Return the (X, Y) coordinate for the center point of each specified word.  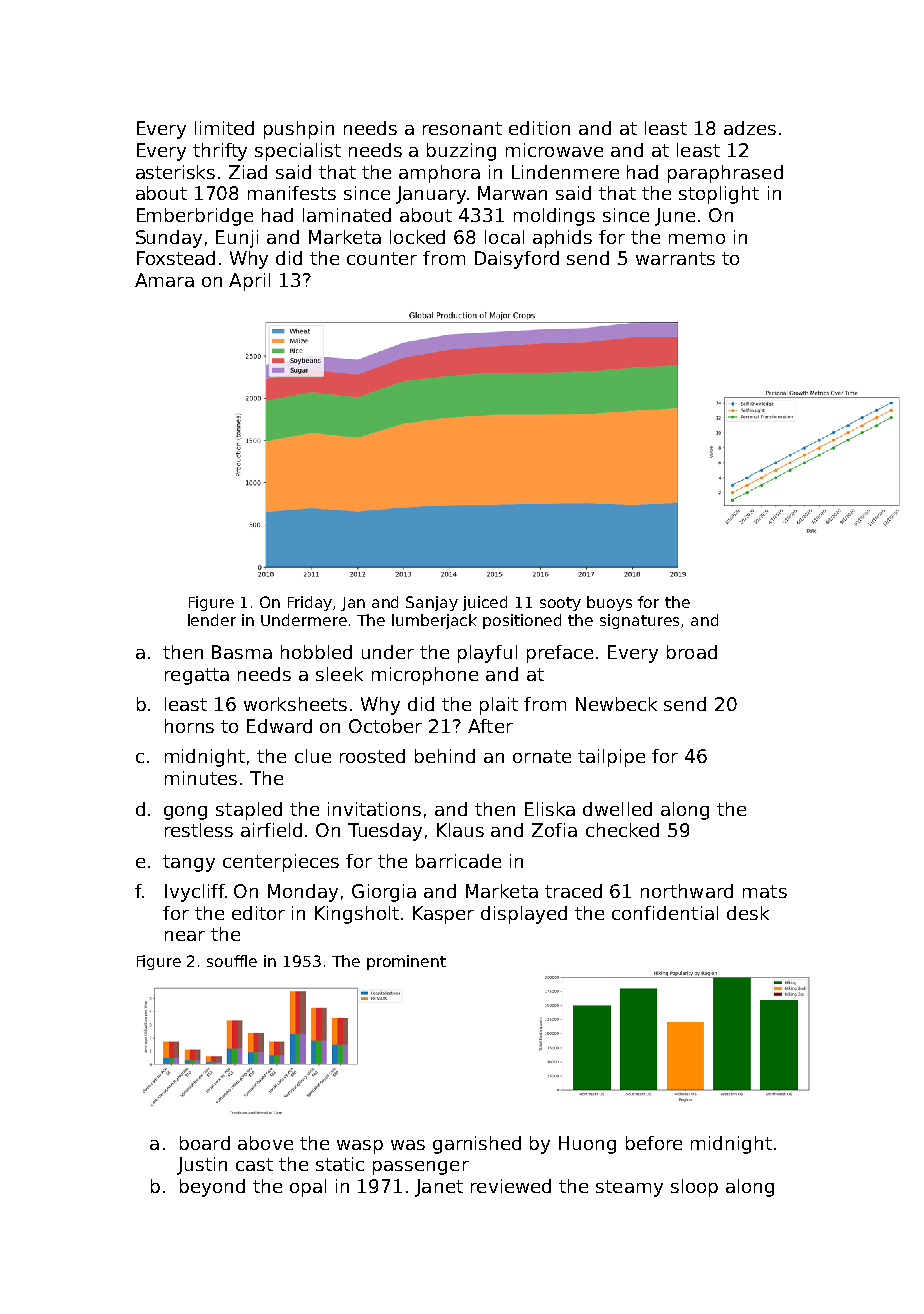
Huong (587, 1145)
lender (212, 620)
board (205, 1143)
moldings (554, 217)
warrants (675, 258)
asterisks (175, 172)
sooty (560, 604)
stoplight (719, 195)
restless (199, 830)
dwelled (617, 809)
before (654, 1143)
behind (445, 756)
